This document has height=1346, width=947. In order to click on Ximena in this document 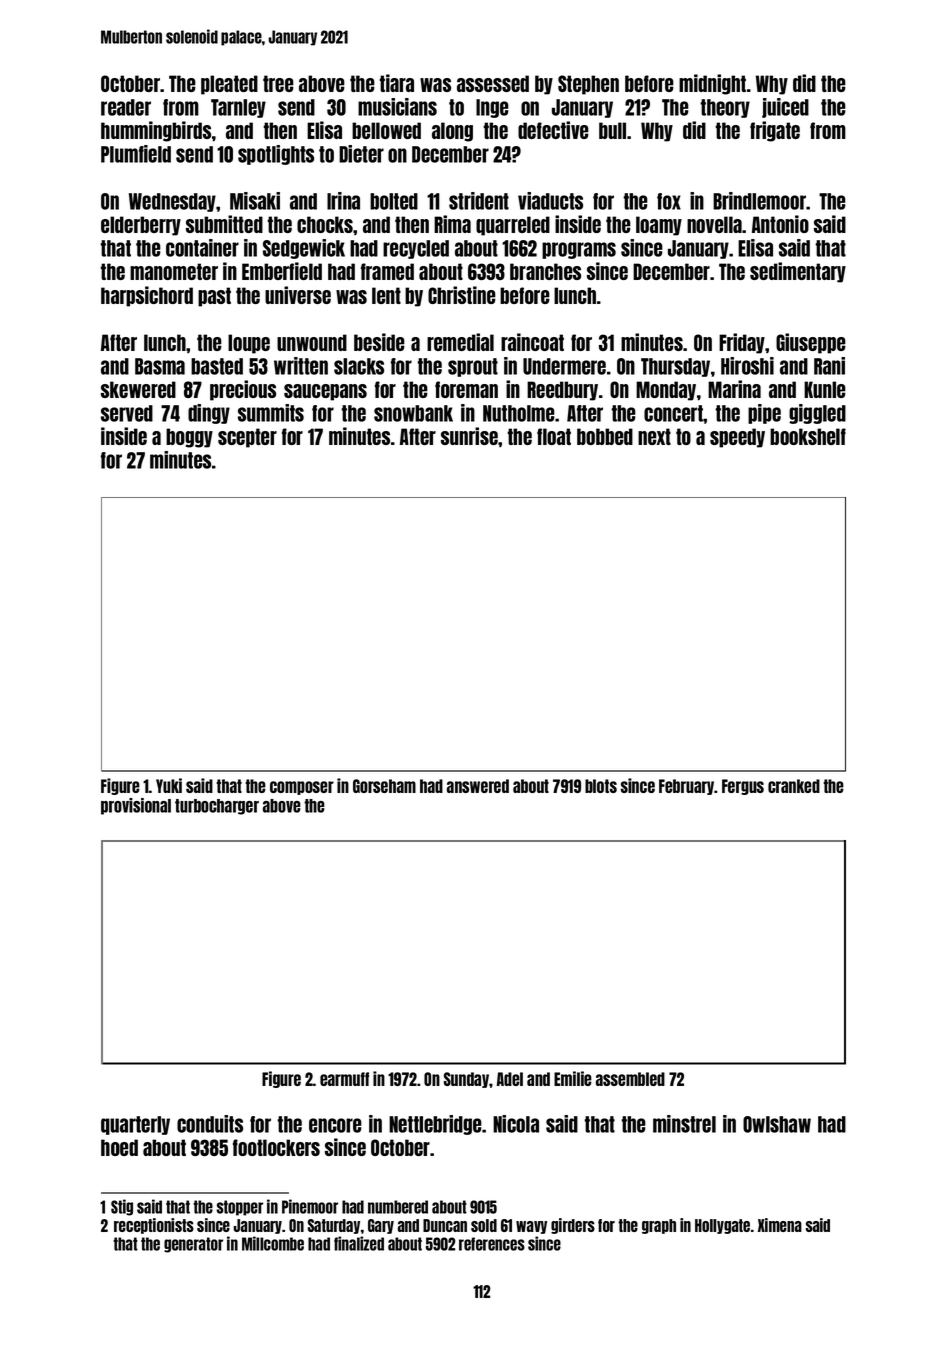, I will do `click(780, 1225)`.
